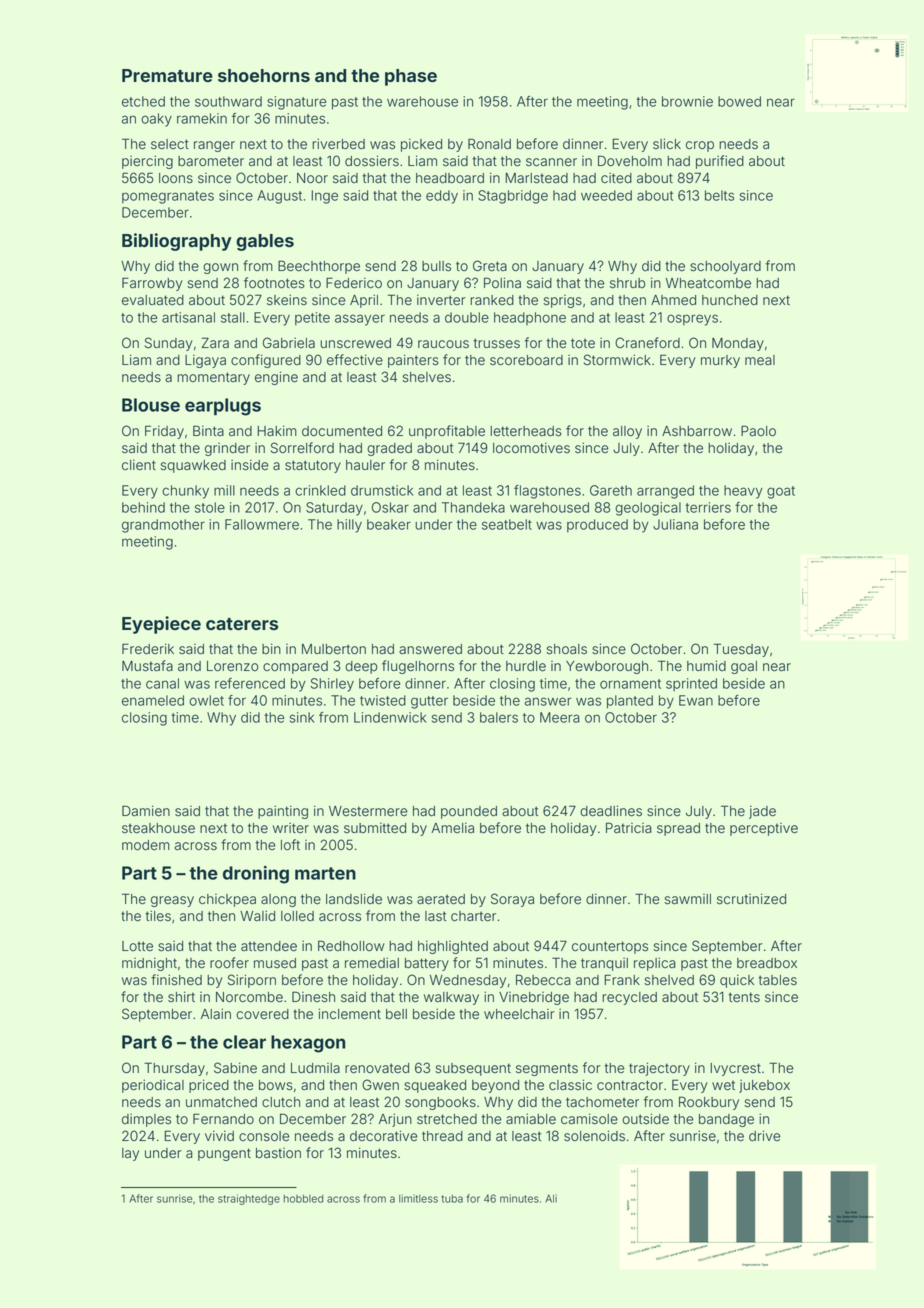  Describe the element at coordinates (229, 963) in the screenshot. I see `roofer` at that location.
